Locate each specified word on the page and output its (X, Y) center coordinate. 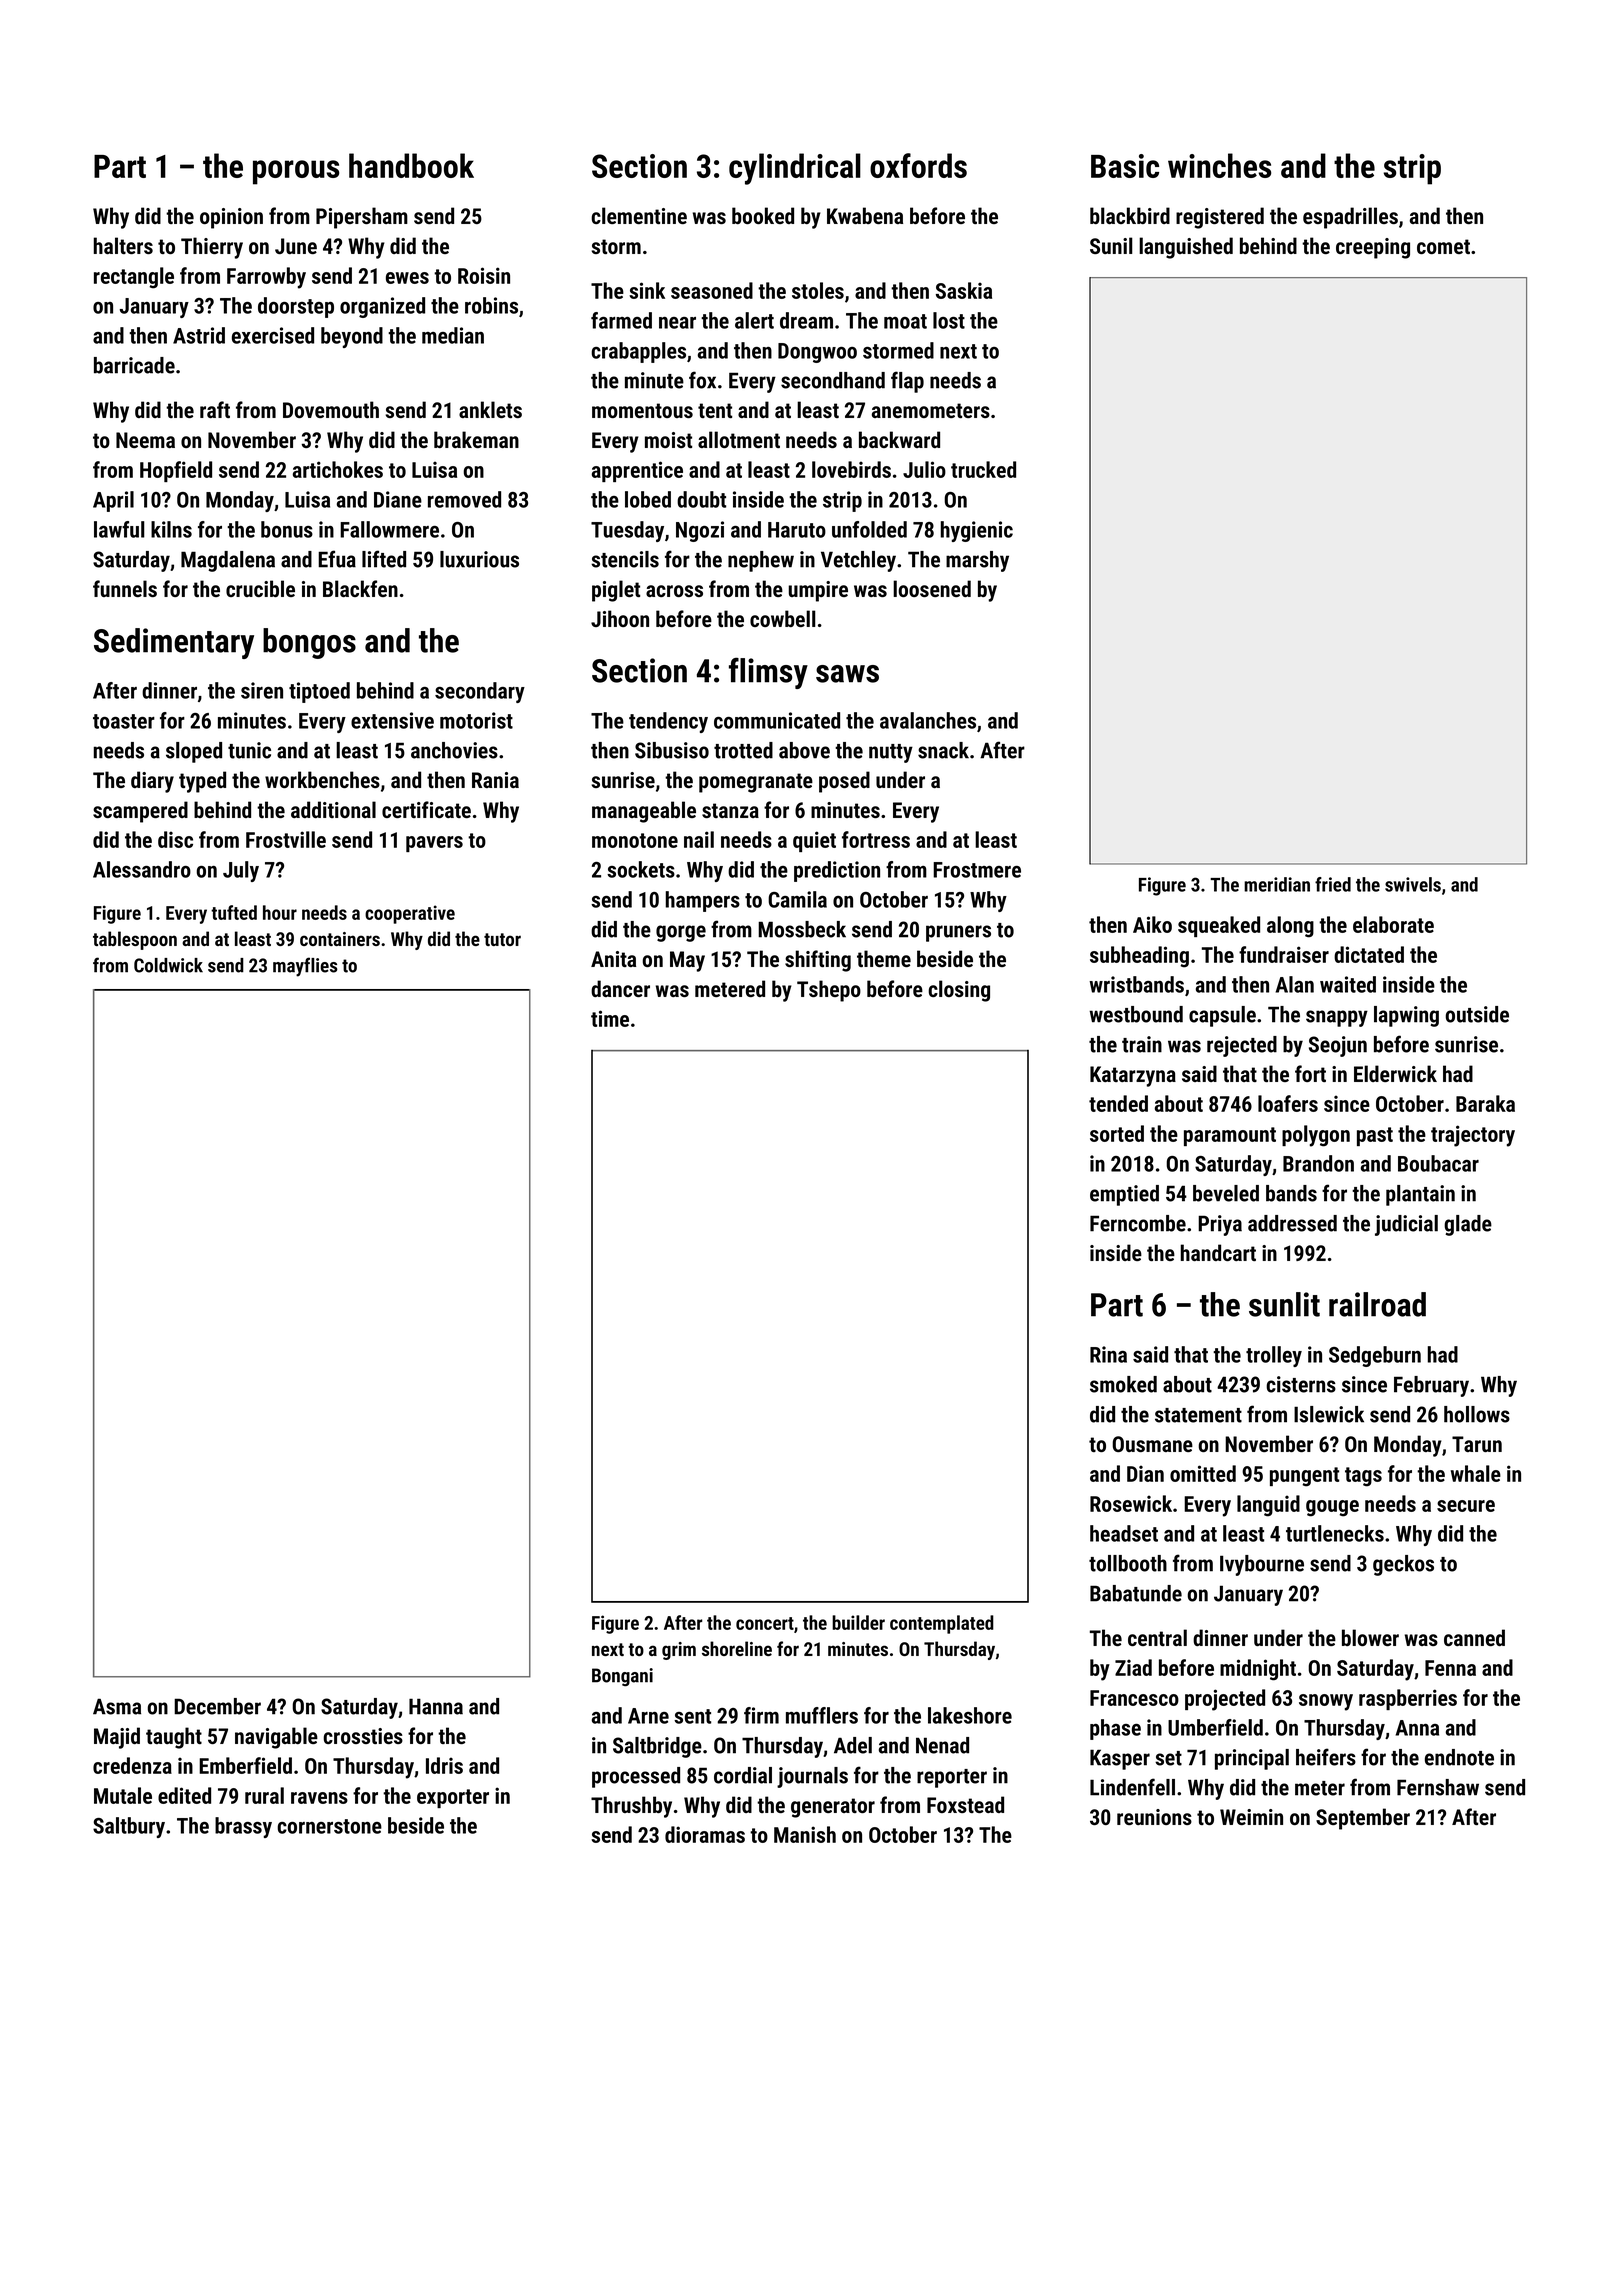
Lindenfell (1132, 1787)
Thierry (212, 248)
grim (679, 1651)
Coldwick (168, 965)
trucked (983, 469)
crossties (363, 1736)
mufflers (822, 1715)
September (1363, 1819)
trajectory (1473, 1136)
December (217, 1706)
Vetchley (858, 561)
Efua (337, 559)
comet (1443, 246)
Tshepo (829, 991)
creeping (1373, 248)
